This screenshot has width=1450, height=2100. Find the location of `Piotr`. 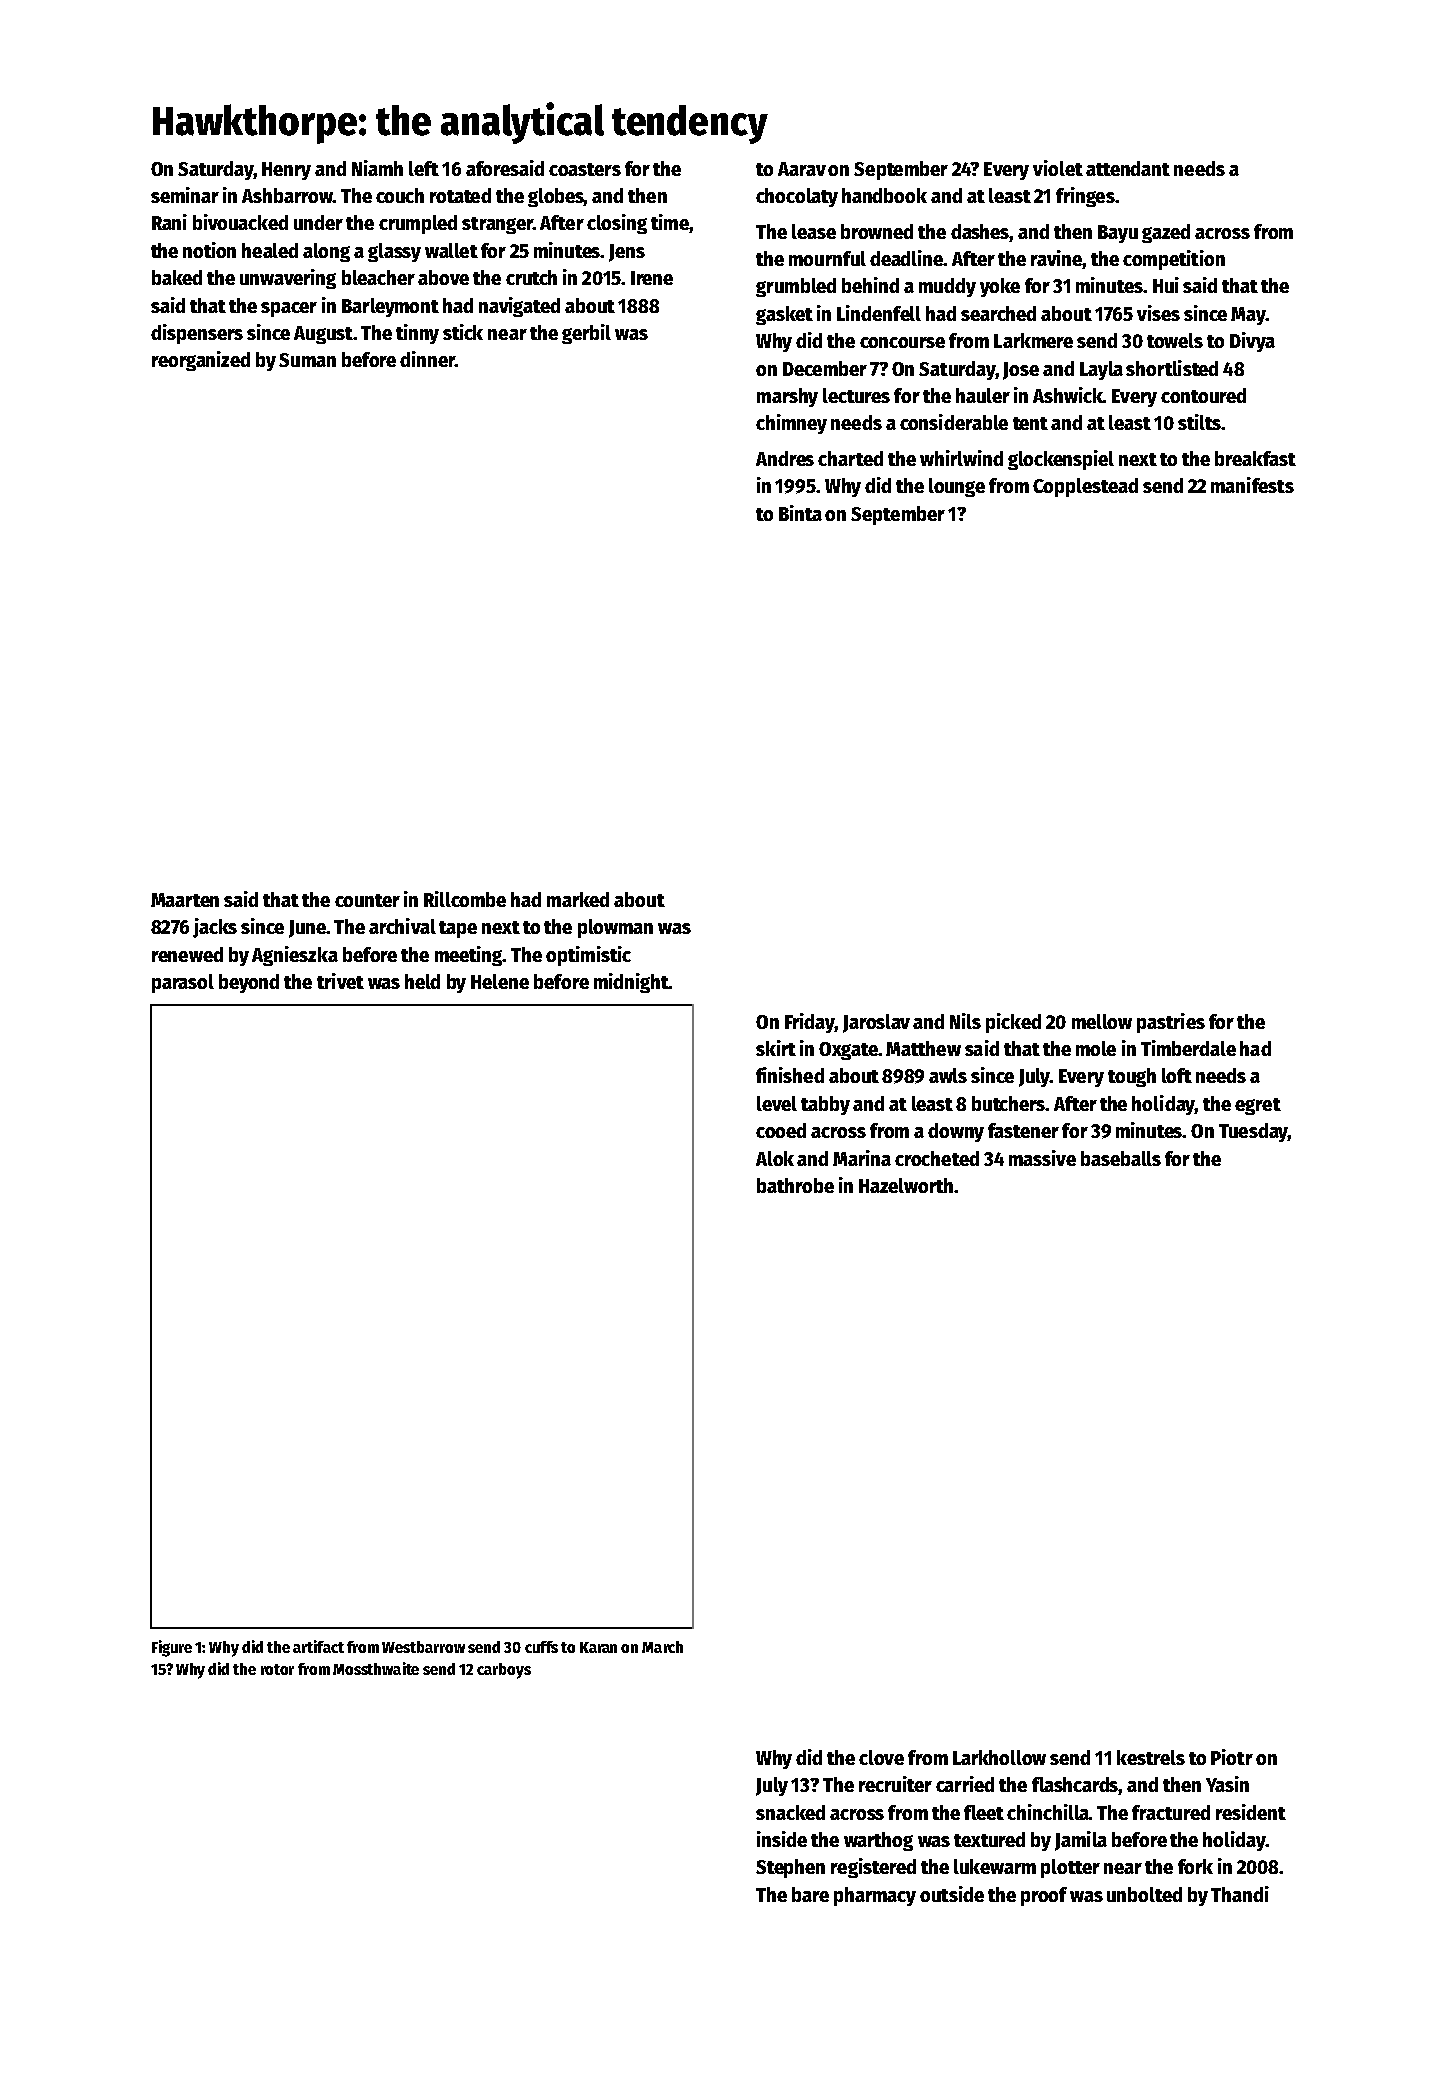

Piotr is located at coordinates (1232, 1757).
